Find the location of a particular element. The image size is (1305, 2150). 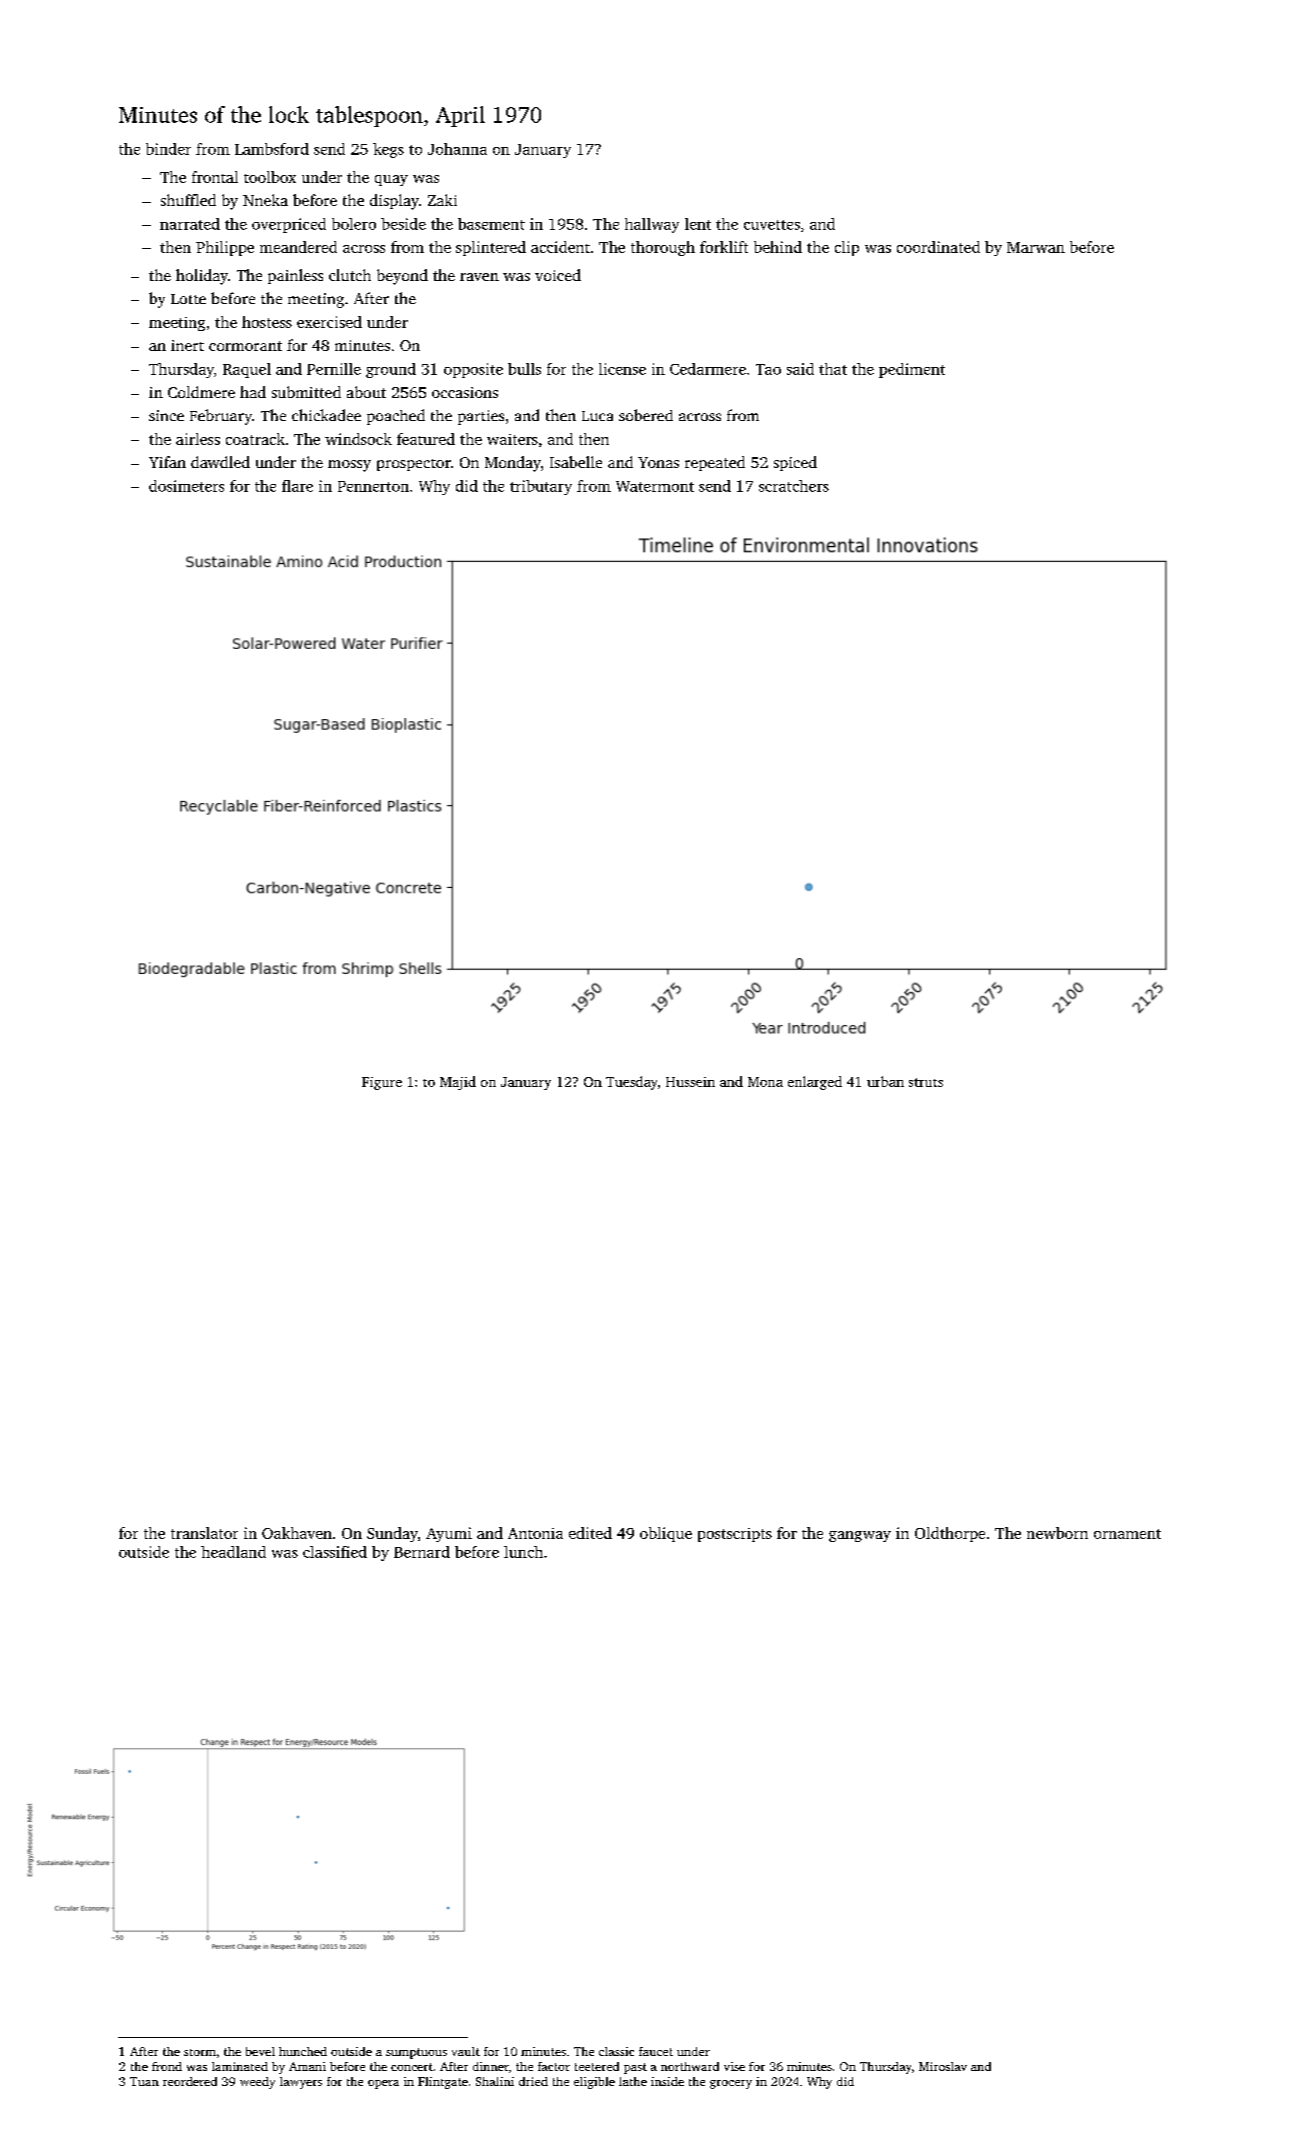

sumptuous is located at coordinates (416, 2053).
